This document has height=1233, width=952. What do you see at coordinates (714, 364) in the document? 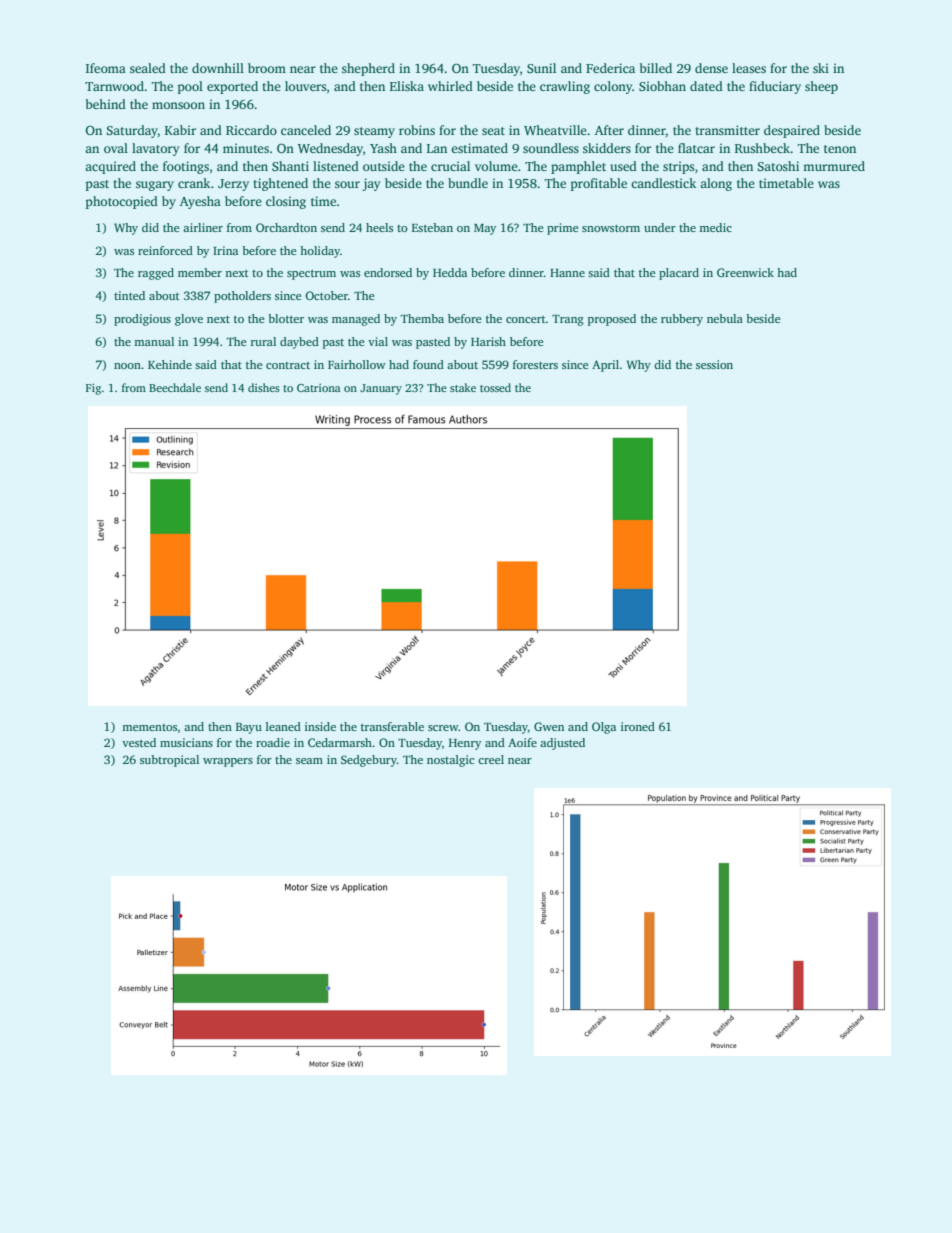
I see `session` at bounding box center [714, 364].
